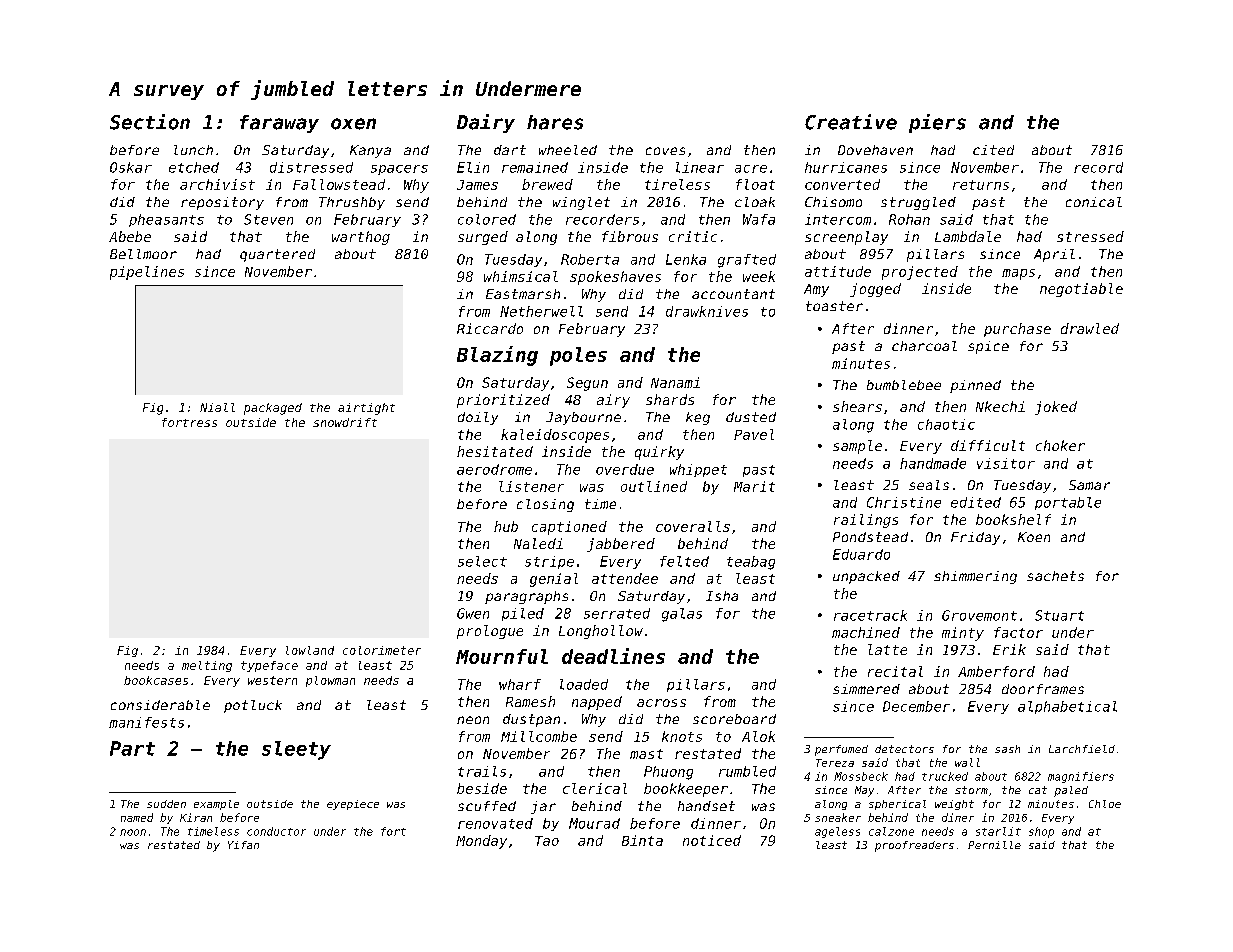  Describe the element at coordinates (677, 184) in the image. I see `tireless` at that location.
